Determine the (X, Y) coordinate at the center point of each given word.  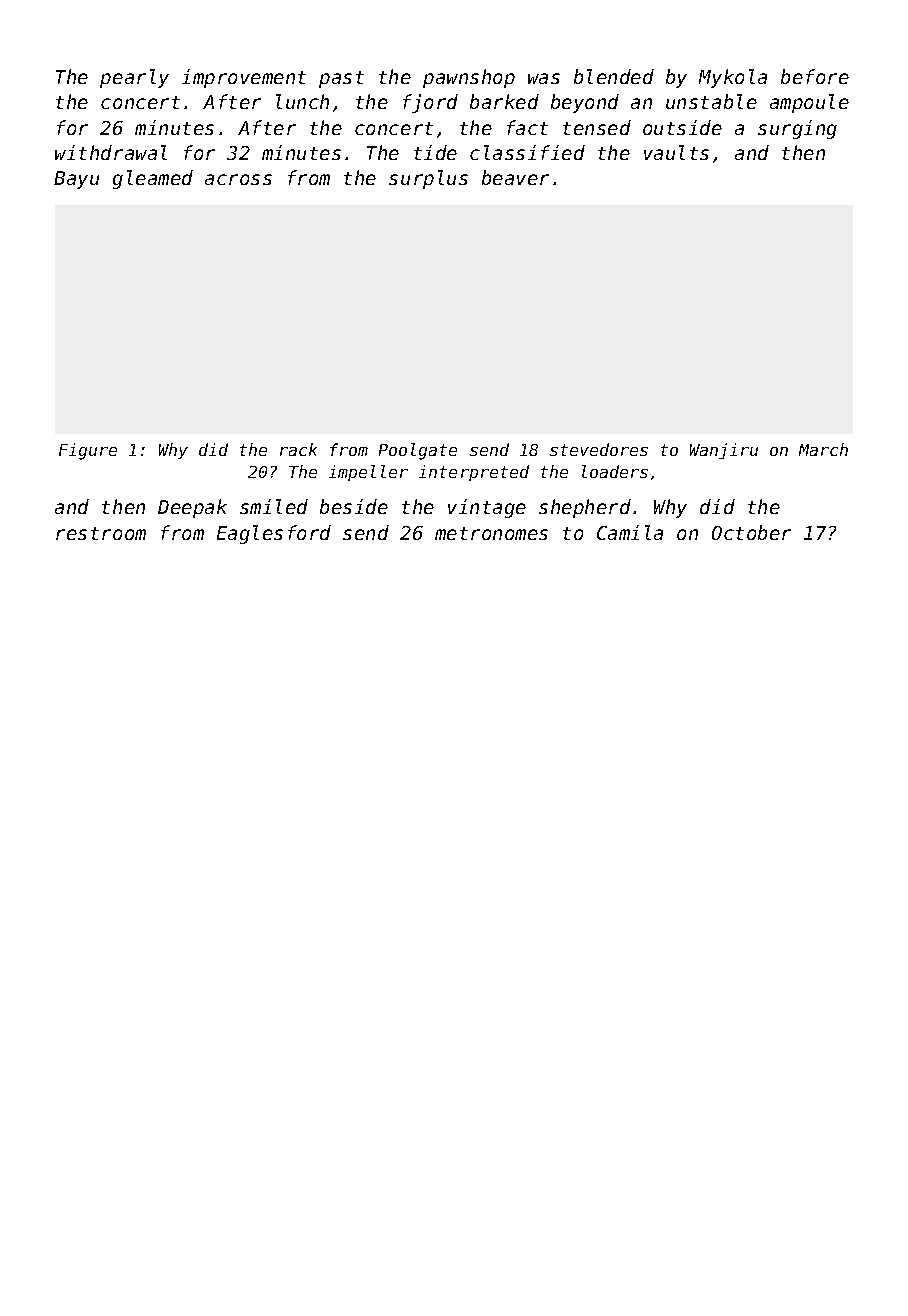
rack (298, 449)
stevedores (599, 449)
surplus (428, 179)
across (238, 179)
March (823, 449)
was (544, 78)
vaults (676, 152)
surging (797, 129)
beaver (515, 177)
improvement (244, 78)
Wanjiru (724, 451)
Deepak (192, 508)
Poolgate (418, 451)
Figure (88, 451)
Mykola (733, 78)
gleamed (153, 179)
